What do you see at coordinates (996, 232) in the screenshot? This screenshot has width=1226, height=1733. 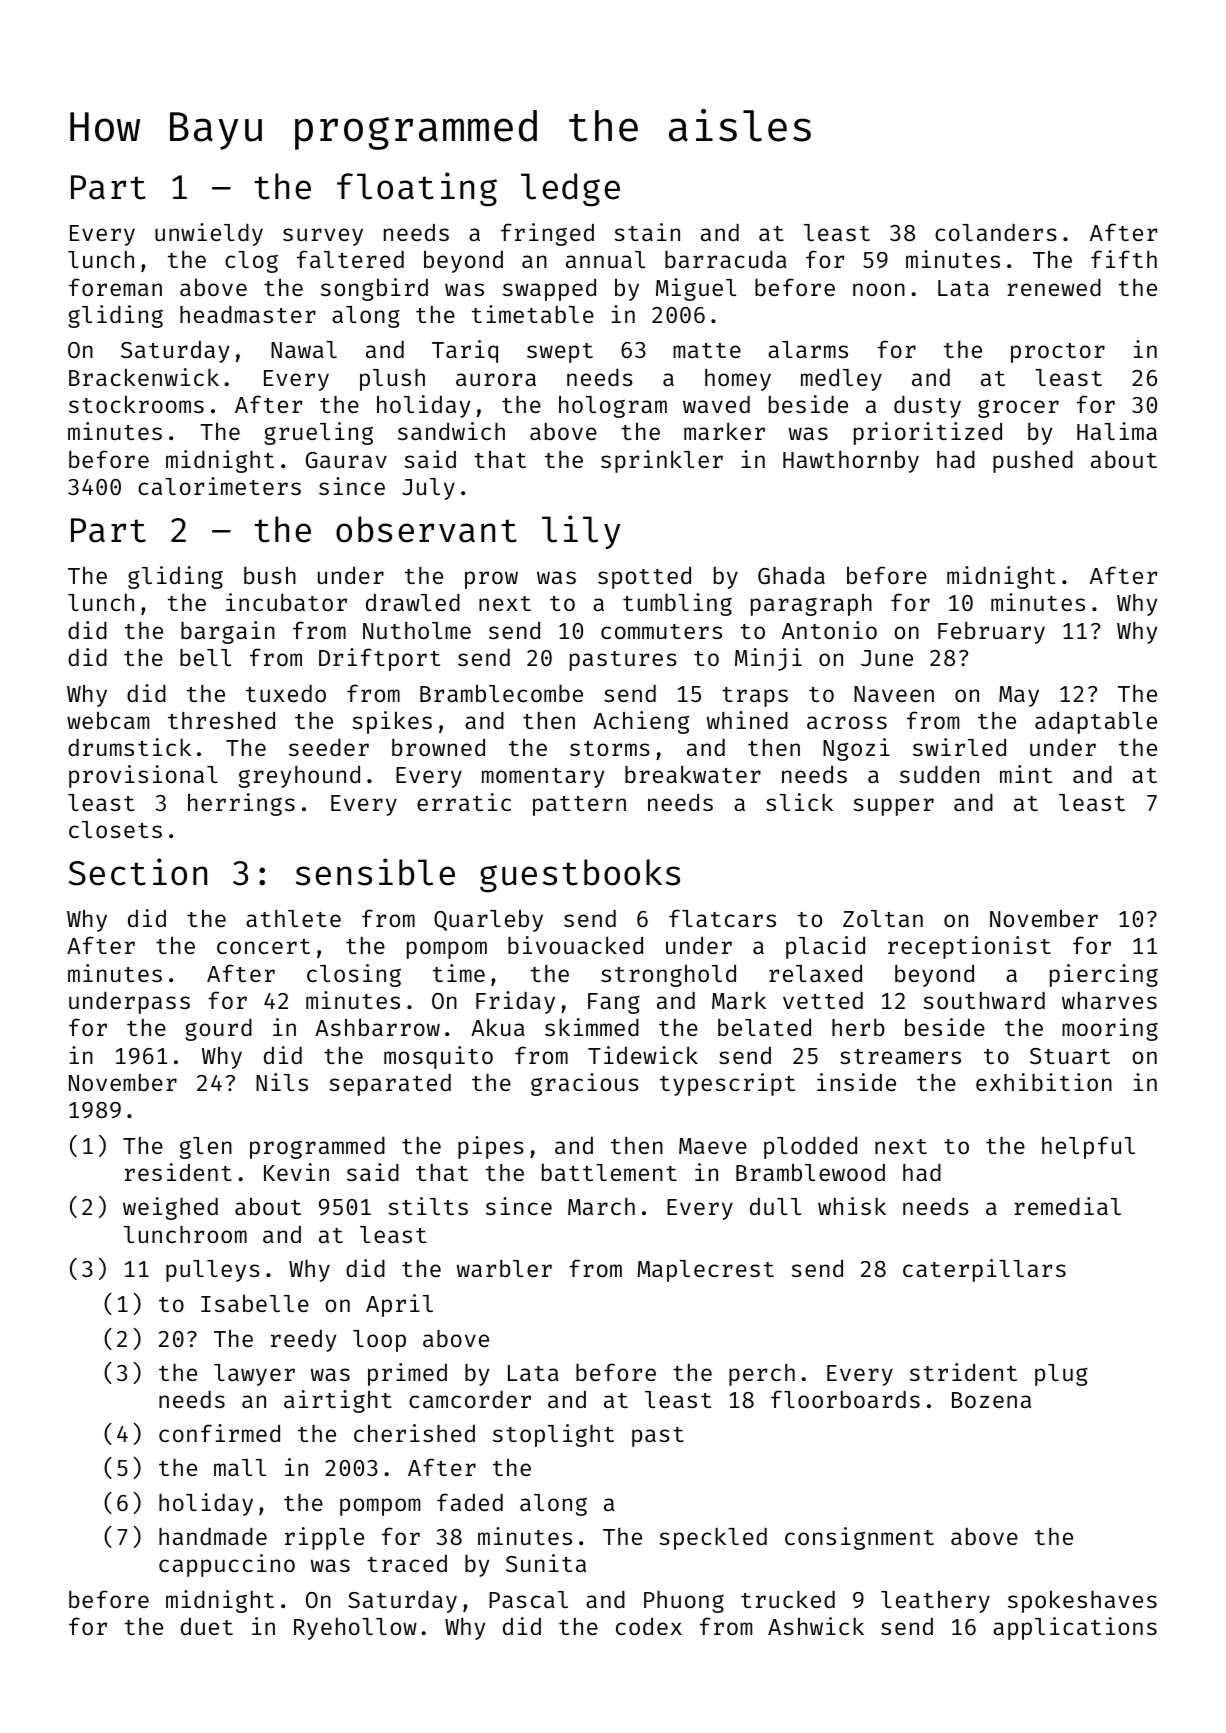 I see `colanders` at bounding box center [996, 232].
